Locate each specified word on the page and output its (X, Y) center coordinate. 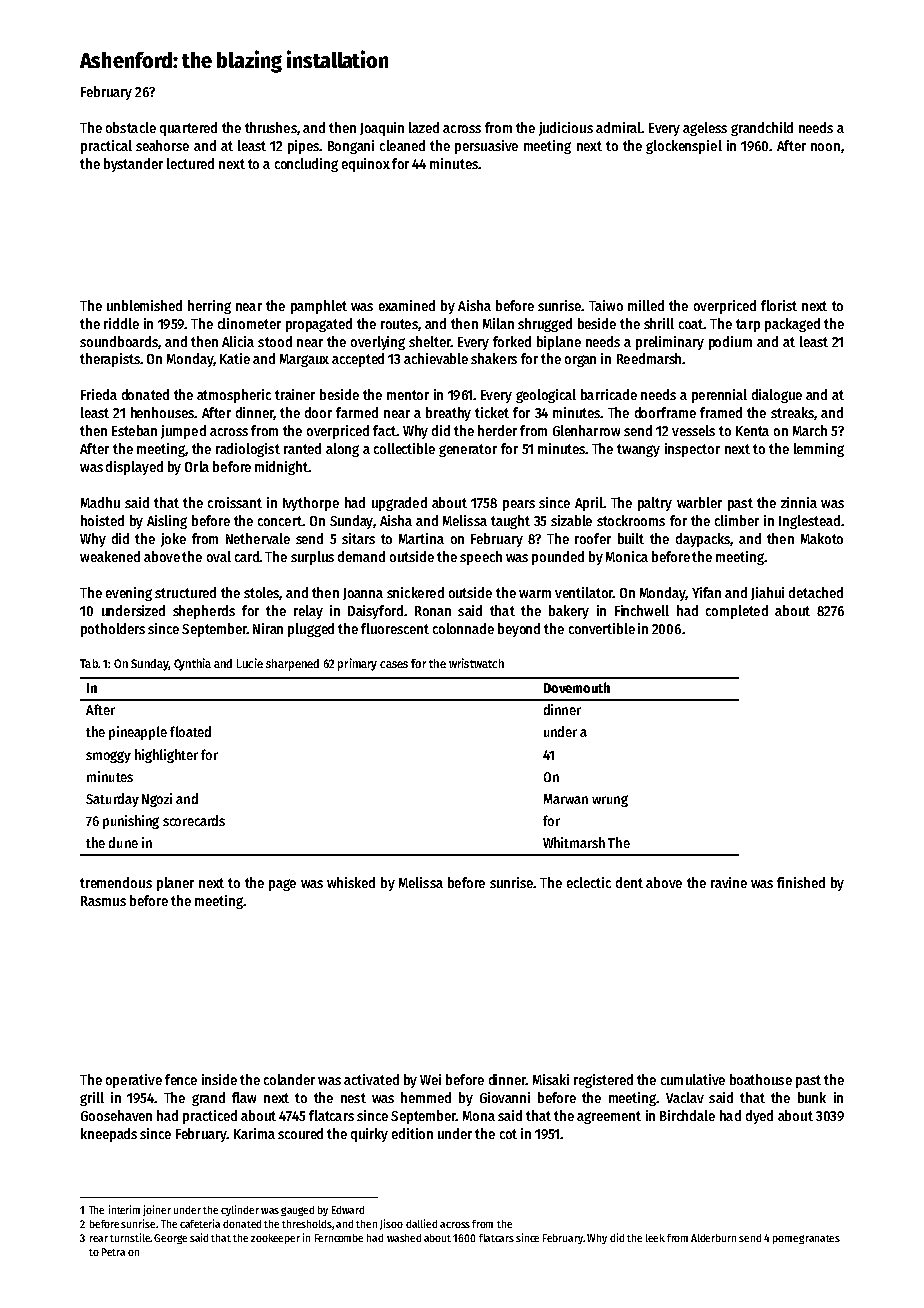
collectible (404, 448)
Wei (430, 1079)
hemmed (426, 1097)
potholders (113, 630)
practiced (210, 1117)
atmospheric (234, 396)
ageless (705, 129)
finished (801, 882)
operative (134, 1081)
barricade (609, 394)
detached (816, 592)
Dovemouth (577, 687)
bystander (133, 165)
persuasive (486, 147)
